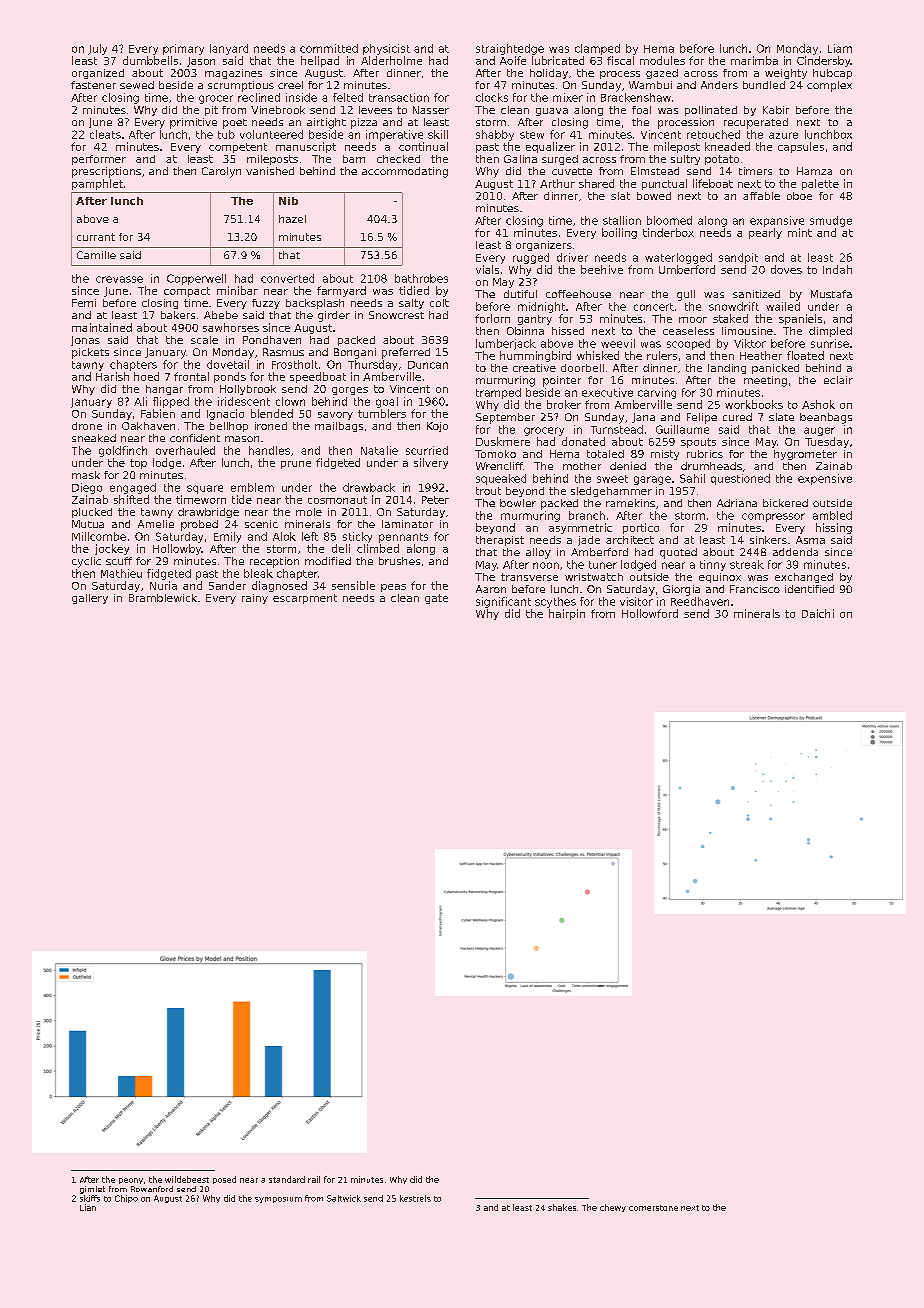  What do you see at coordinates (818, 613) in the screenshot?
I see `Daichi` at bounding box center [818, 613].
